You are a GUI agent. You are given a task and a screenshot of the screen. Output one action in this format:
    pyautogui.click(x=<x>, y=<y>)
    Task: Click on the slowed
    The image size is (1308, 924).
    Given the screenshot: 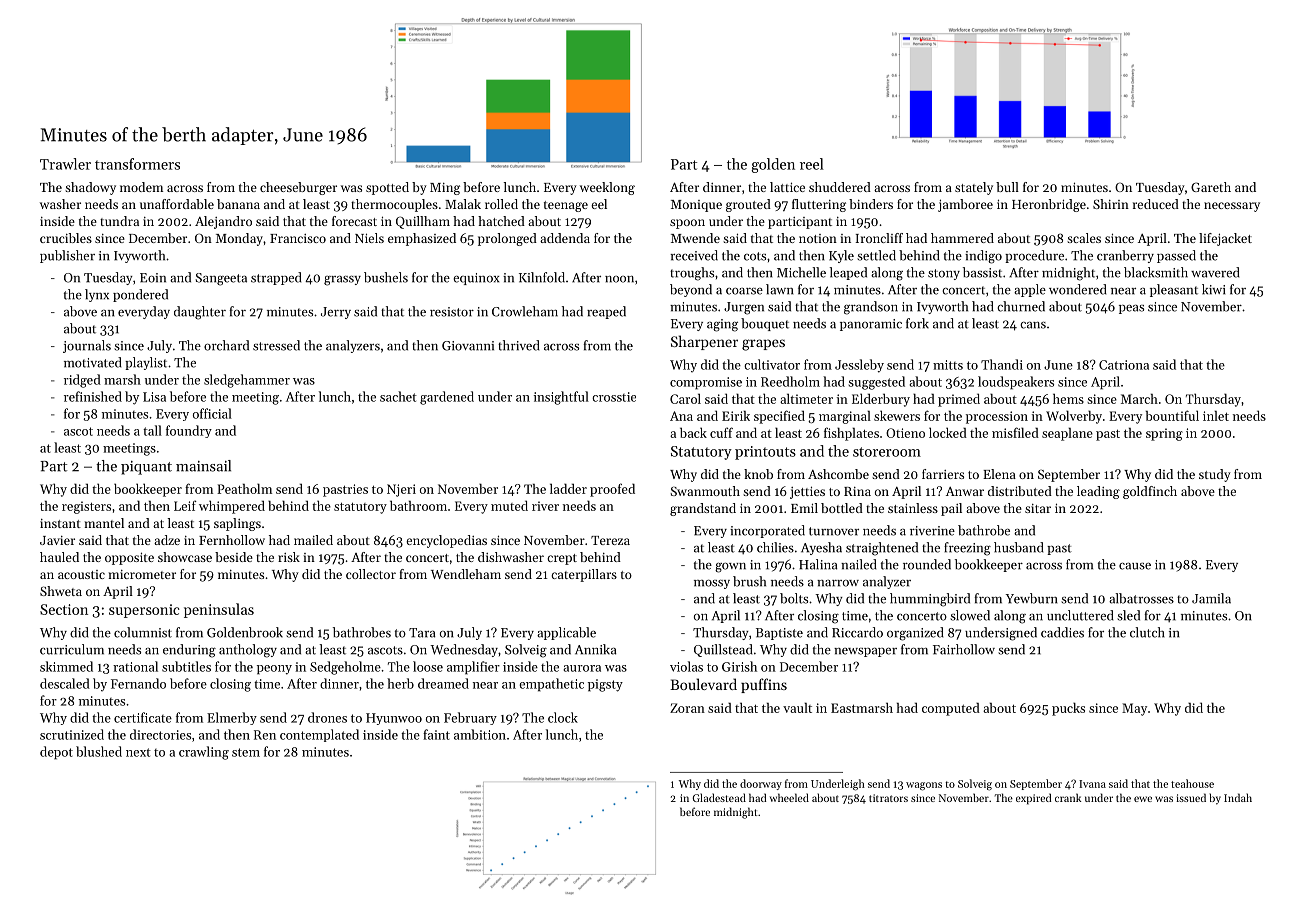 What is the action you would take?
    pyautogui.click(x=970, y=615)
